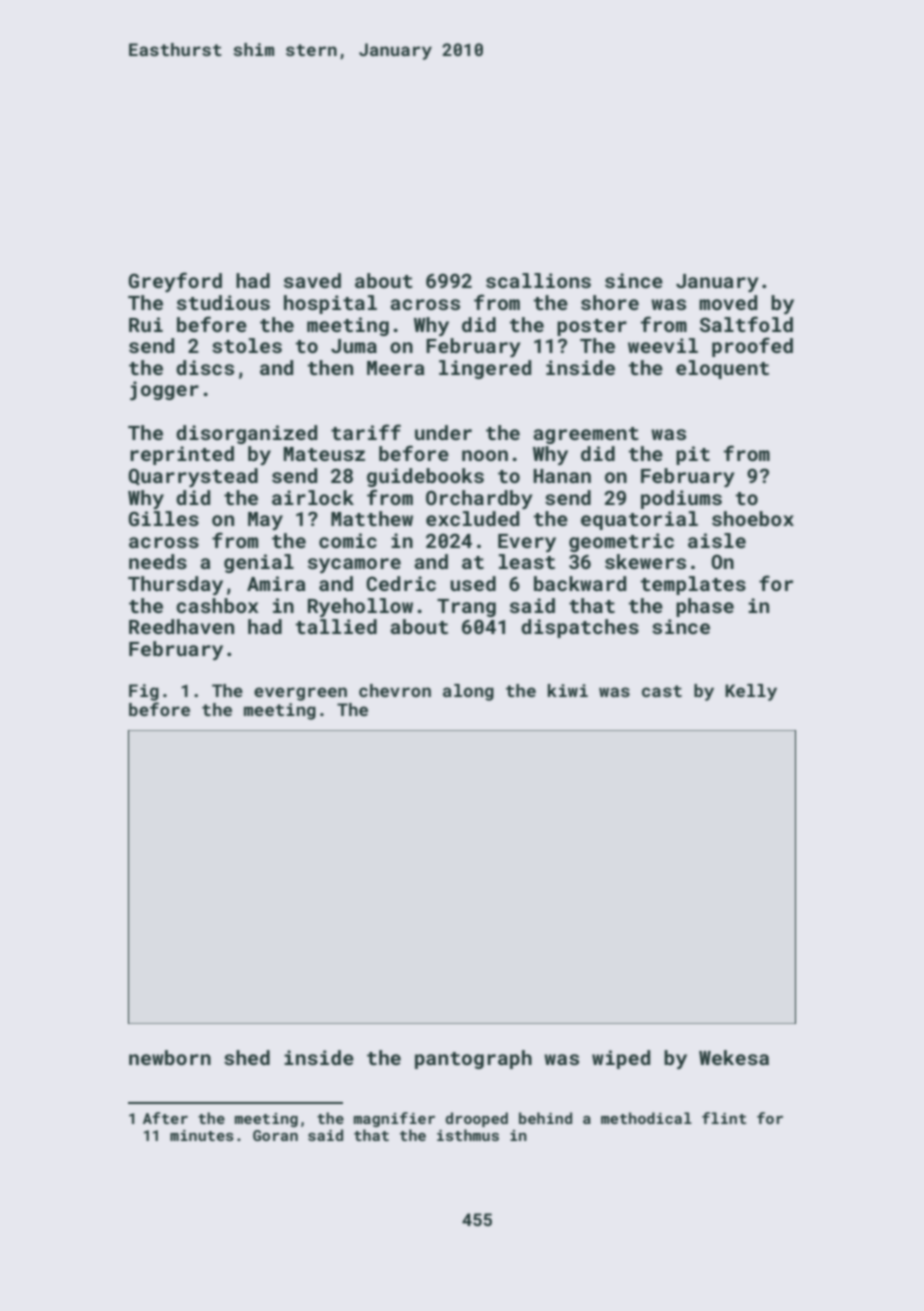 The height and width of the page is (1311, 924). I want to click on Kelly, so click(751, 692).
